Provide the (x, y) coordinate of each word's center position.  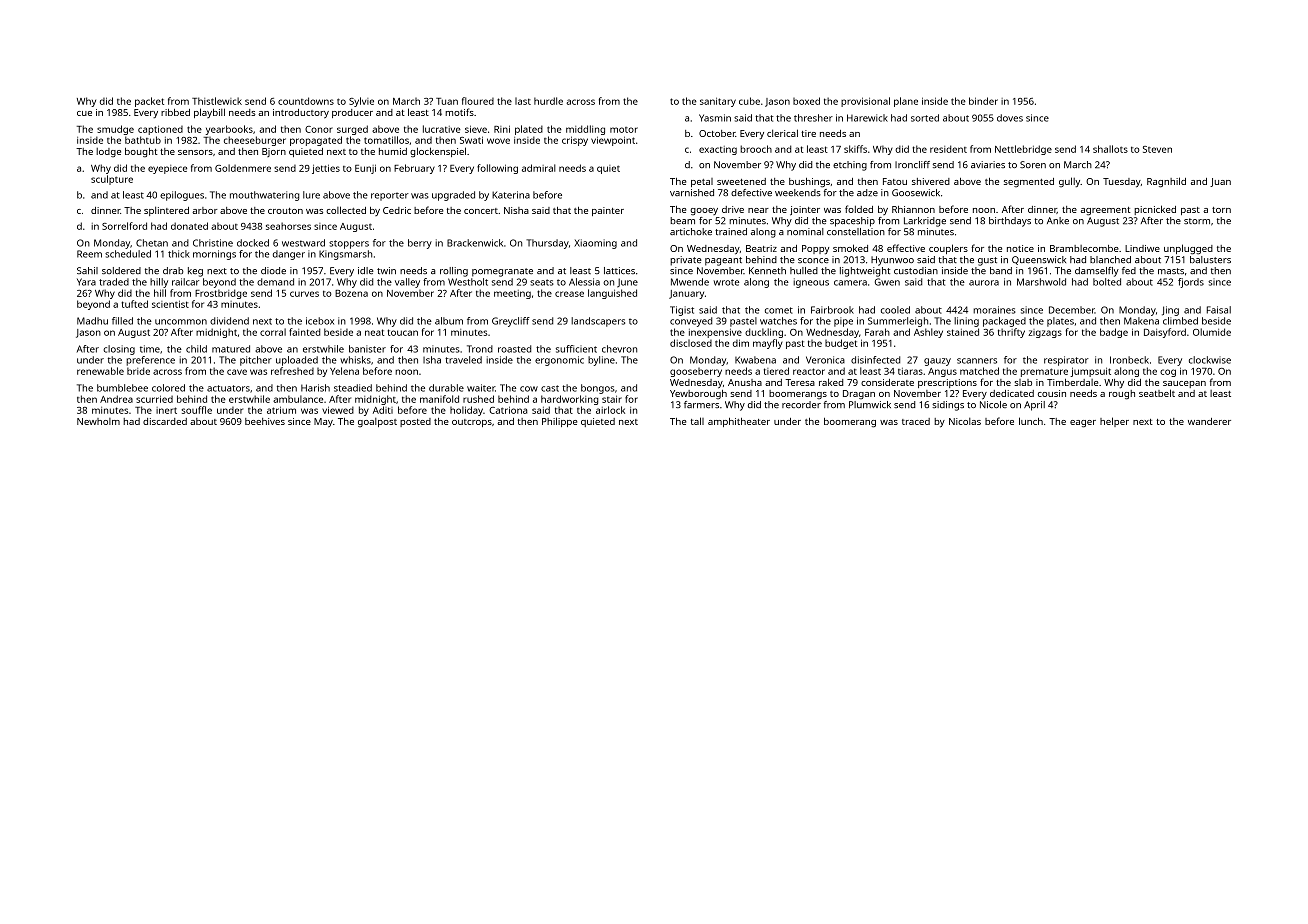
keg (195, 272)
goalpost (377, 423)
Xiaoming (595, 244)
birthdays (1010, 222)
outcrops (472, 423)
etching (850, 166)
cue (84, 113)
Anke (1058, 220)
